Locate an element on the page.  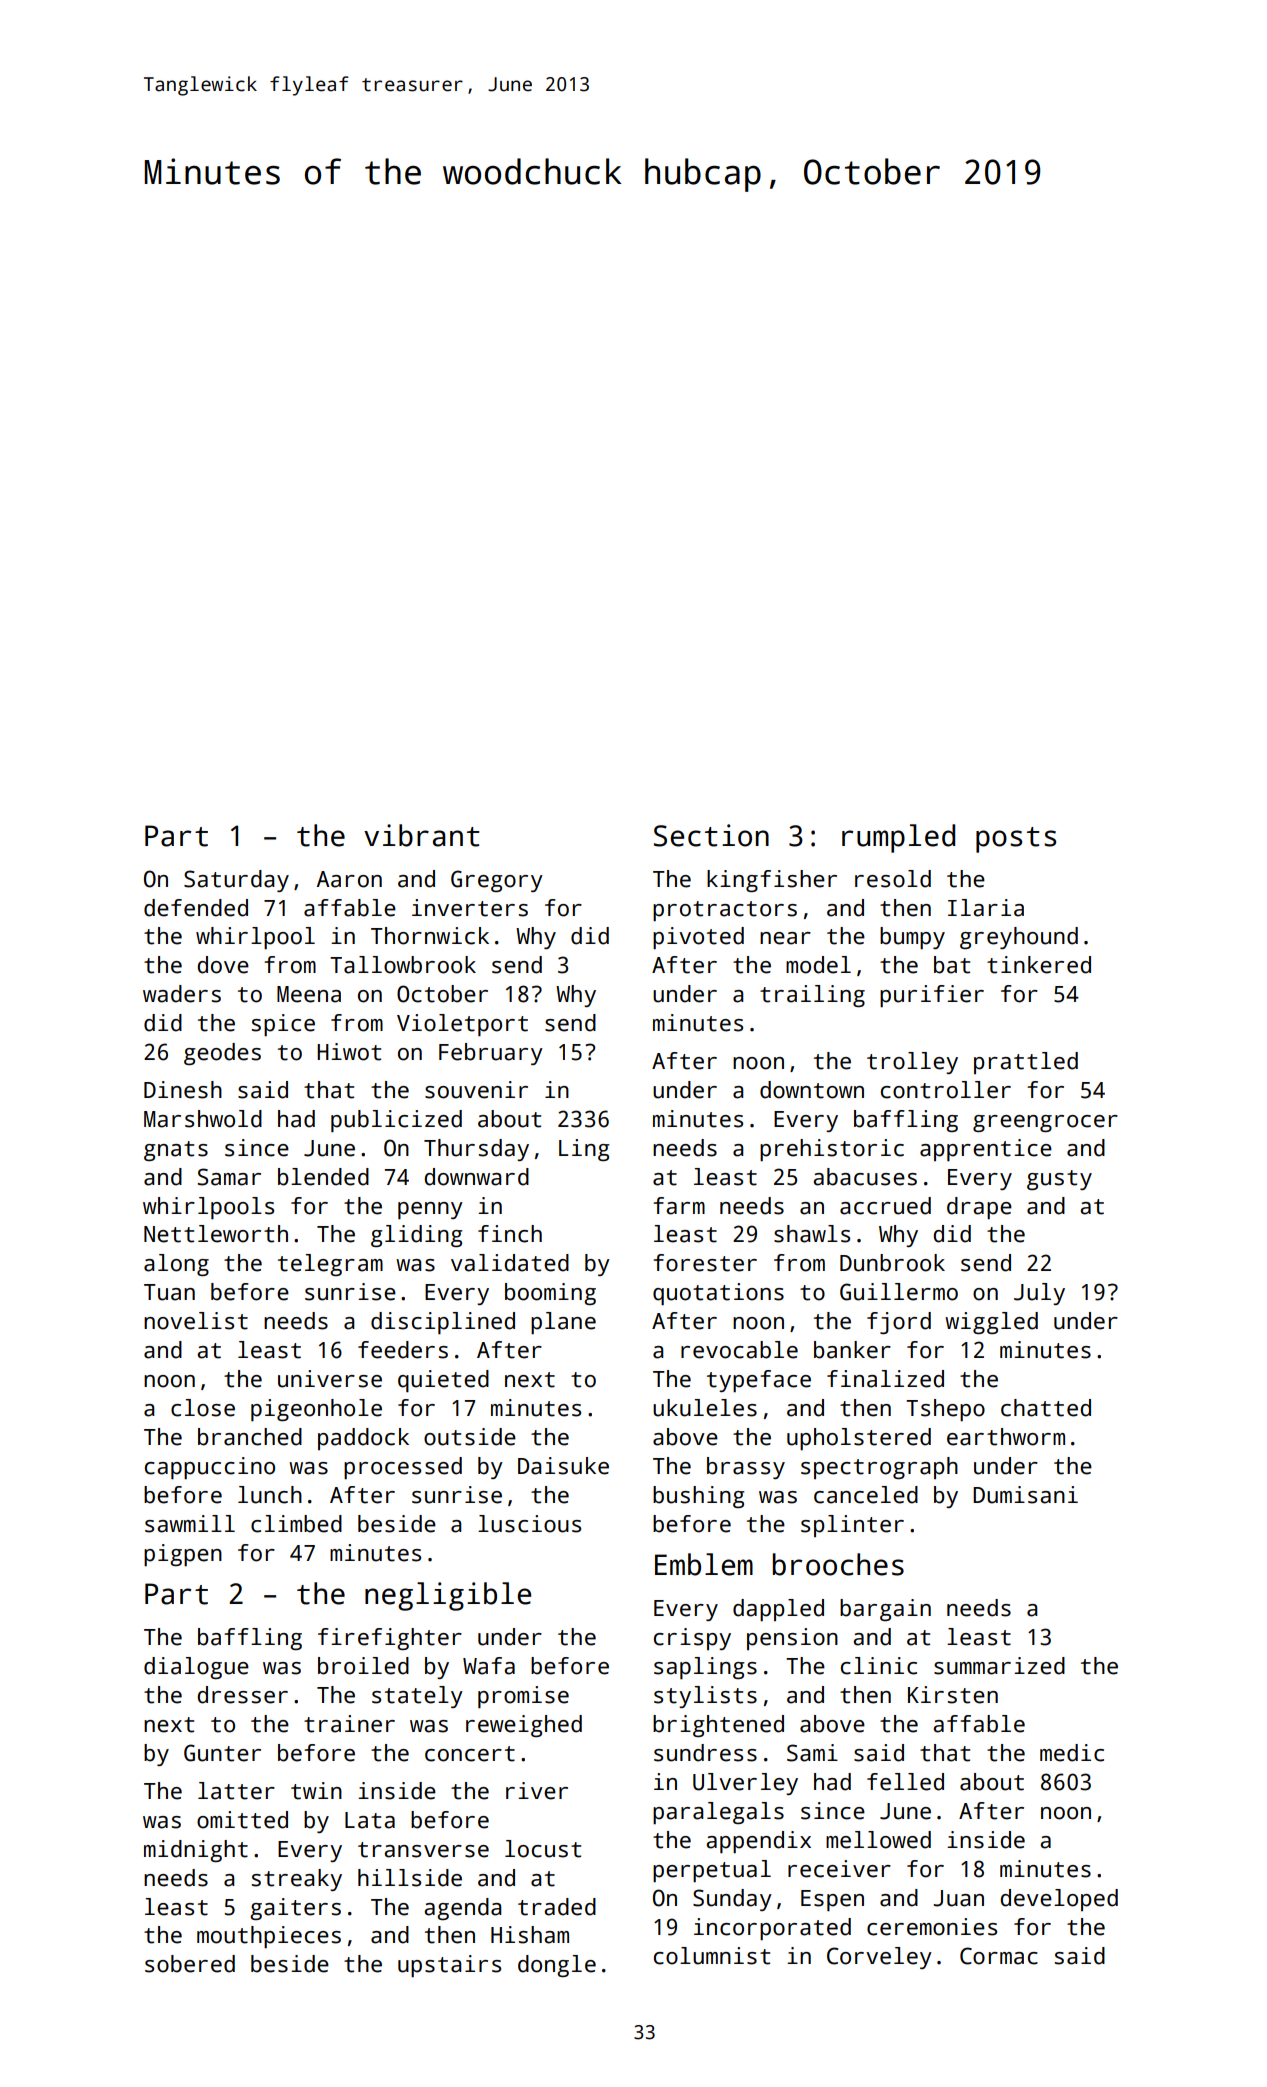
wiggled is located at coordinates (991, 1323).
